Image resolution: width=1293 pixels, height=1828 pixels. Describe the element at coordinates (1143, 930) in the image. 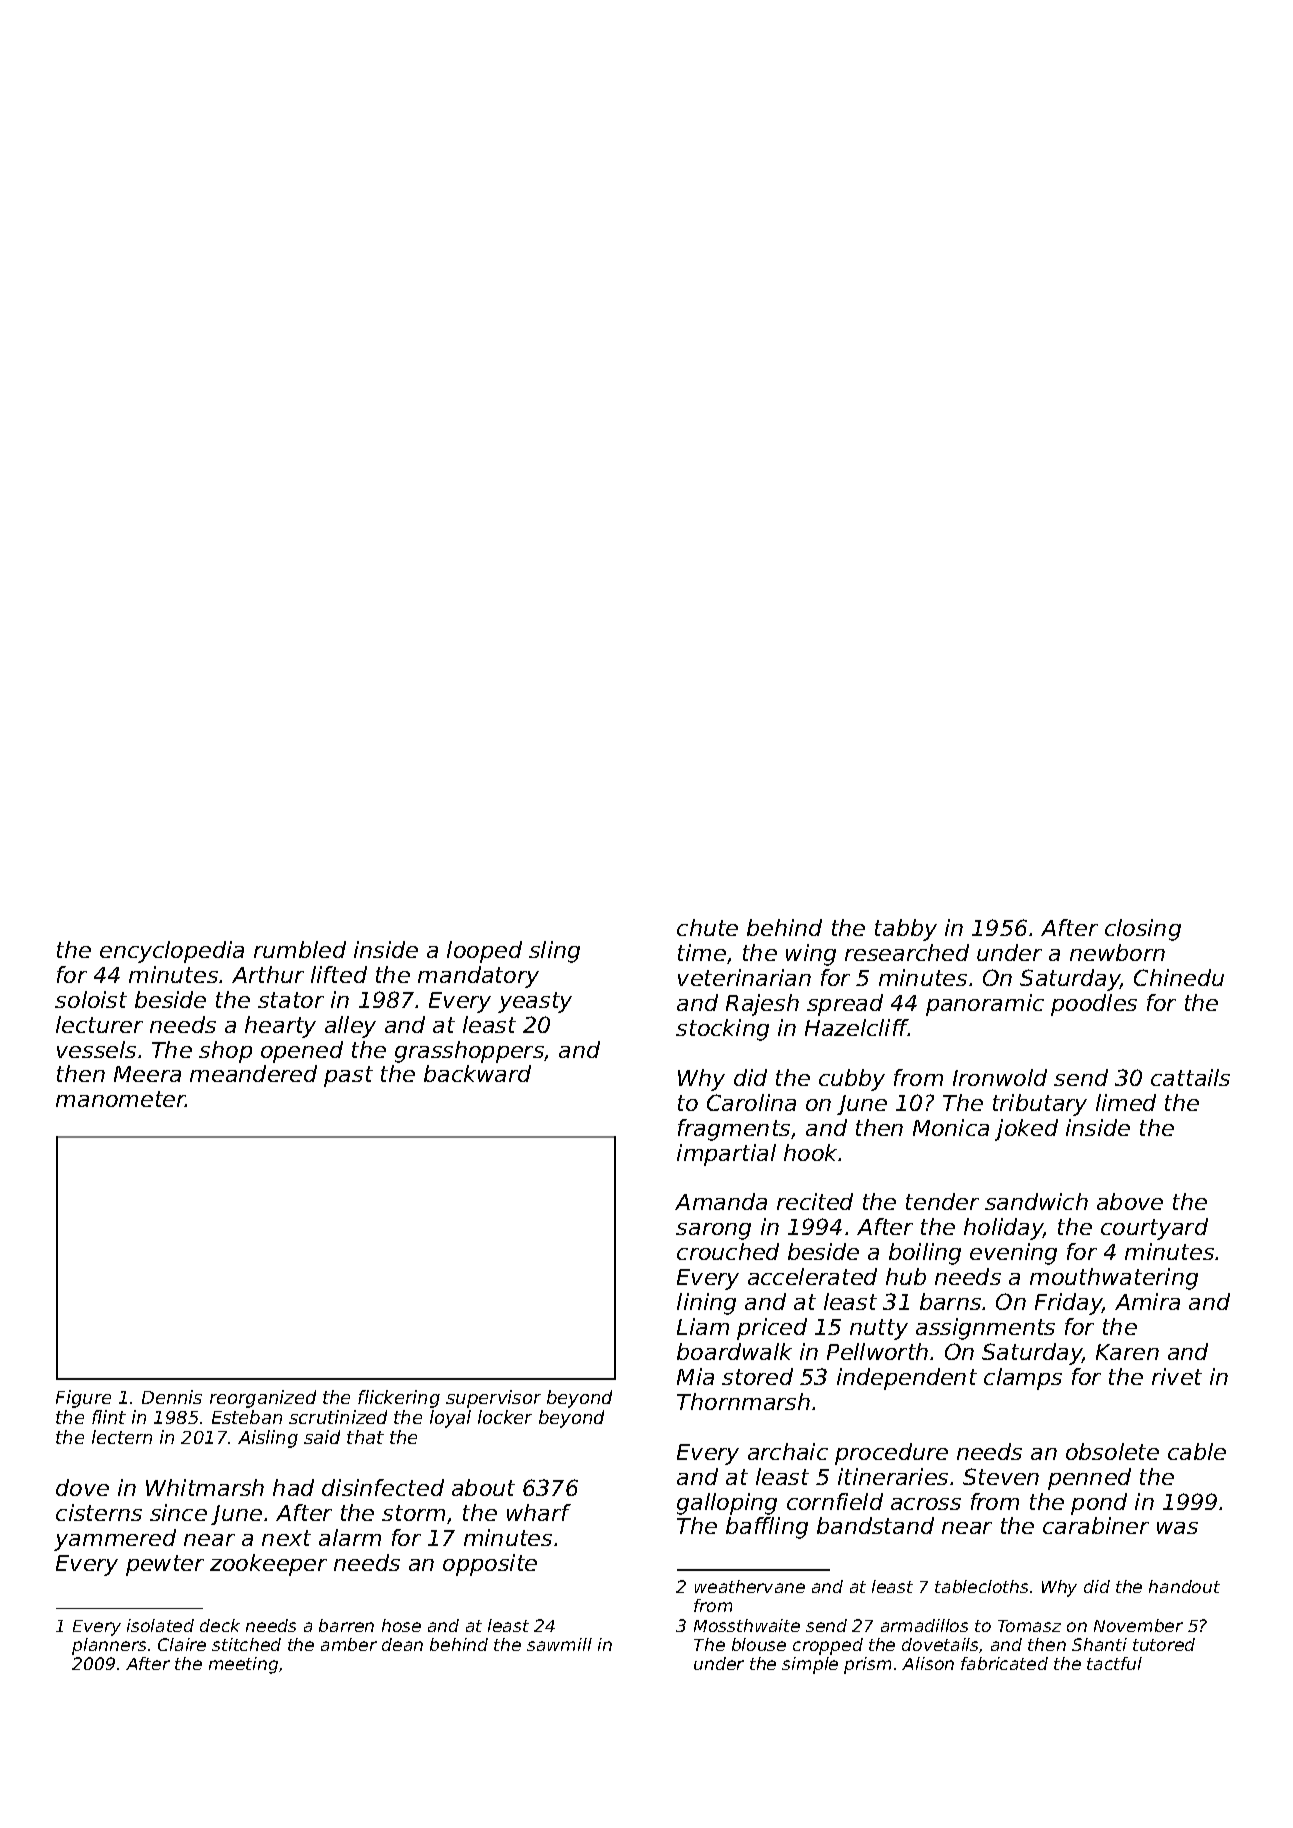

I see `closing` at that location.
